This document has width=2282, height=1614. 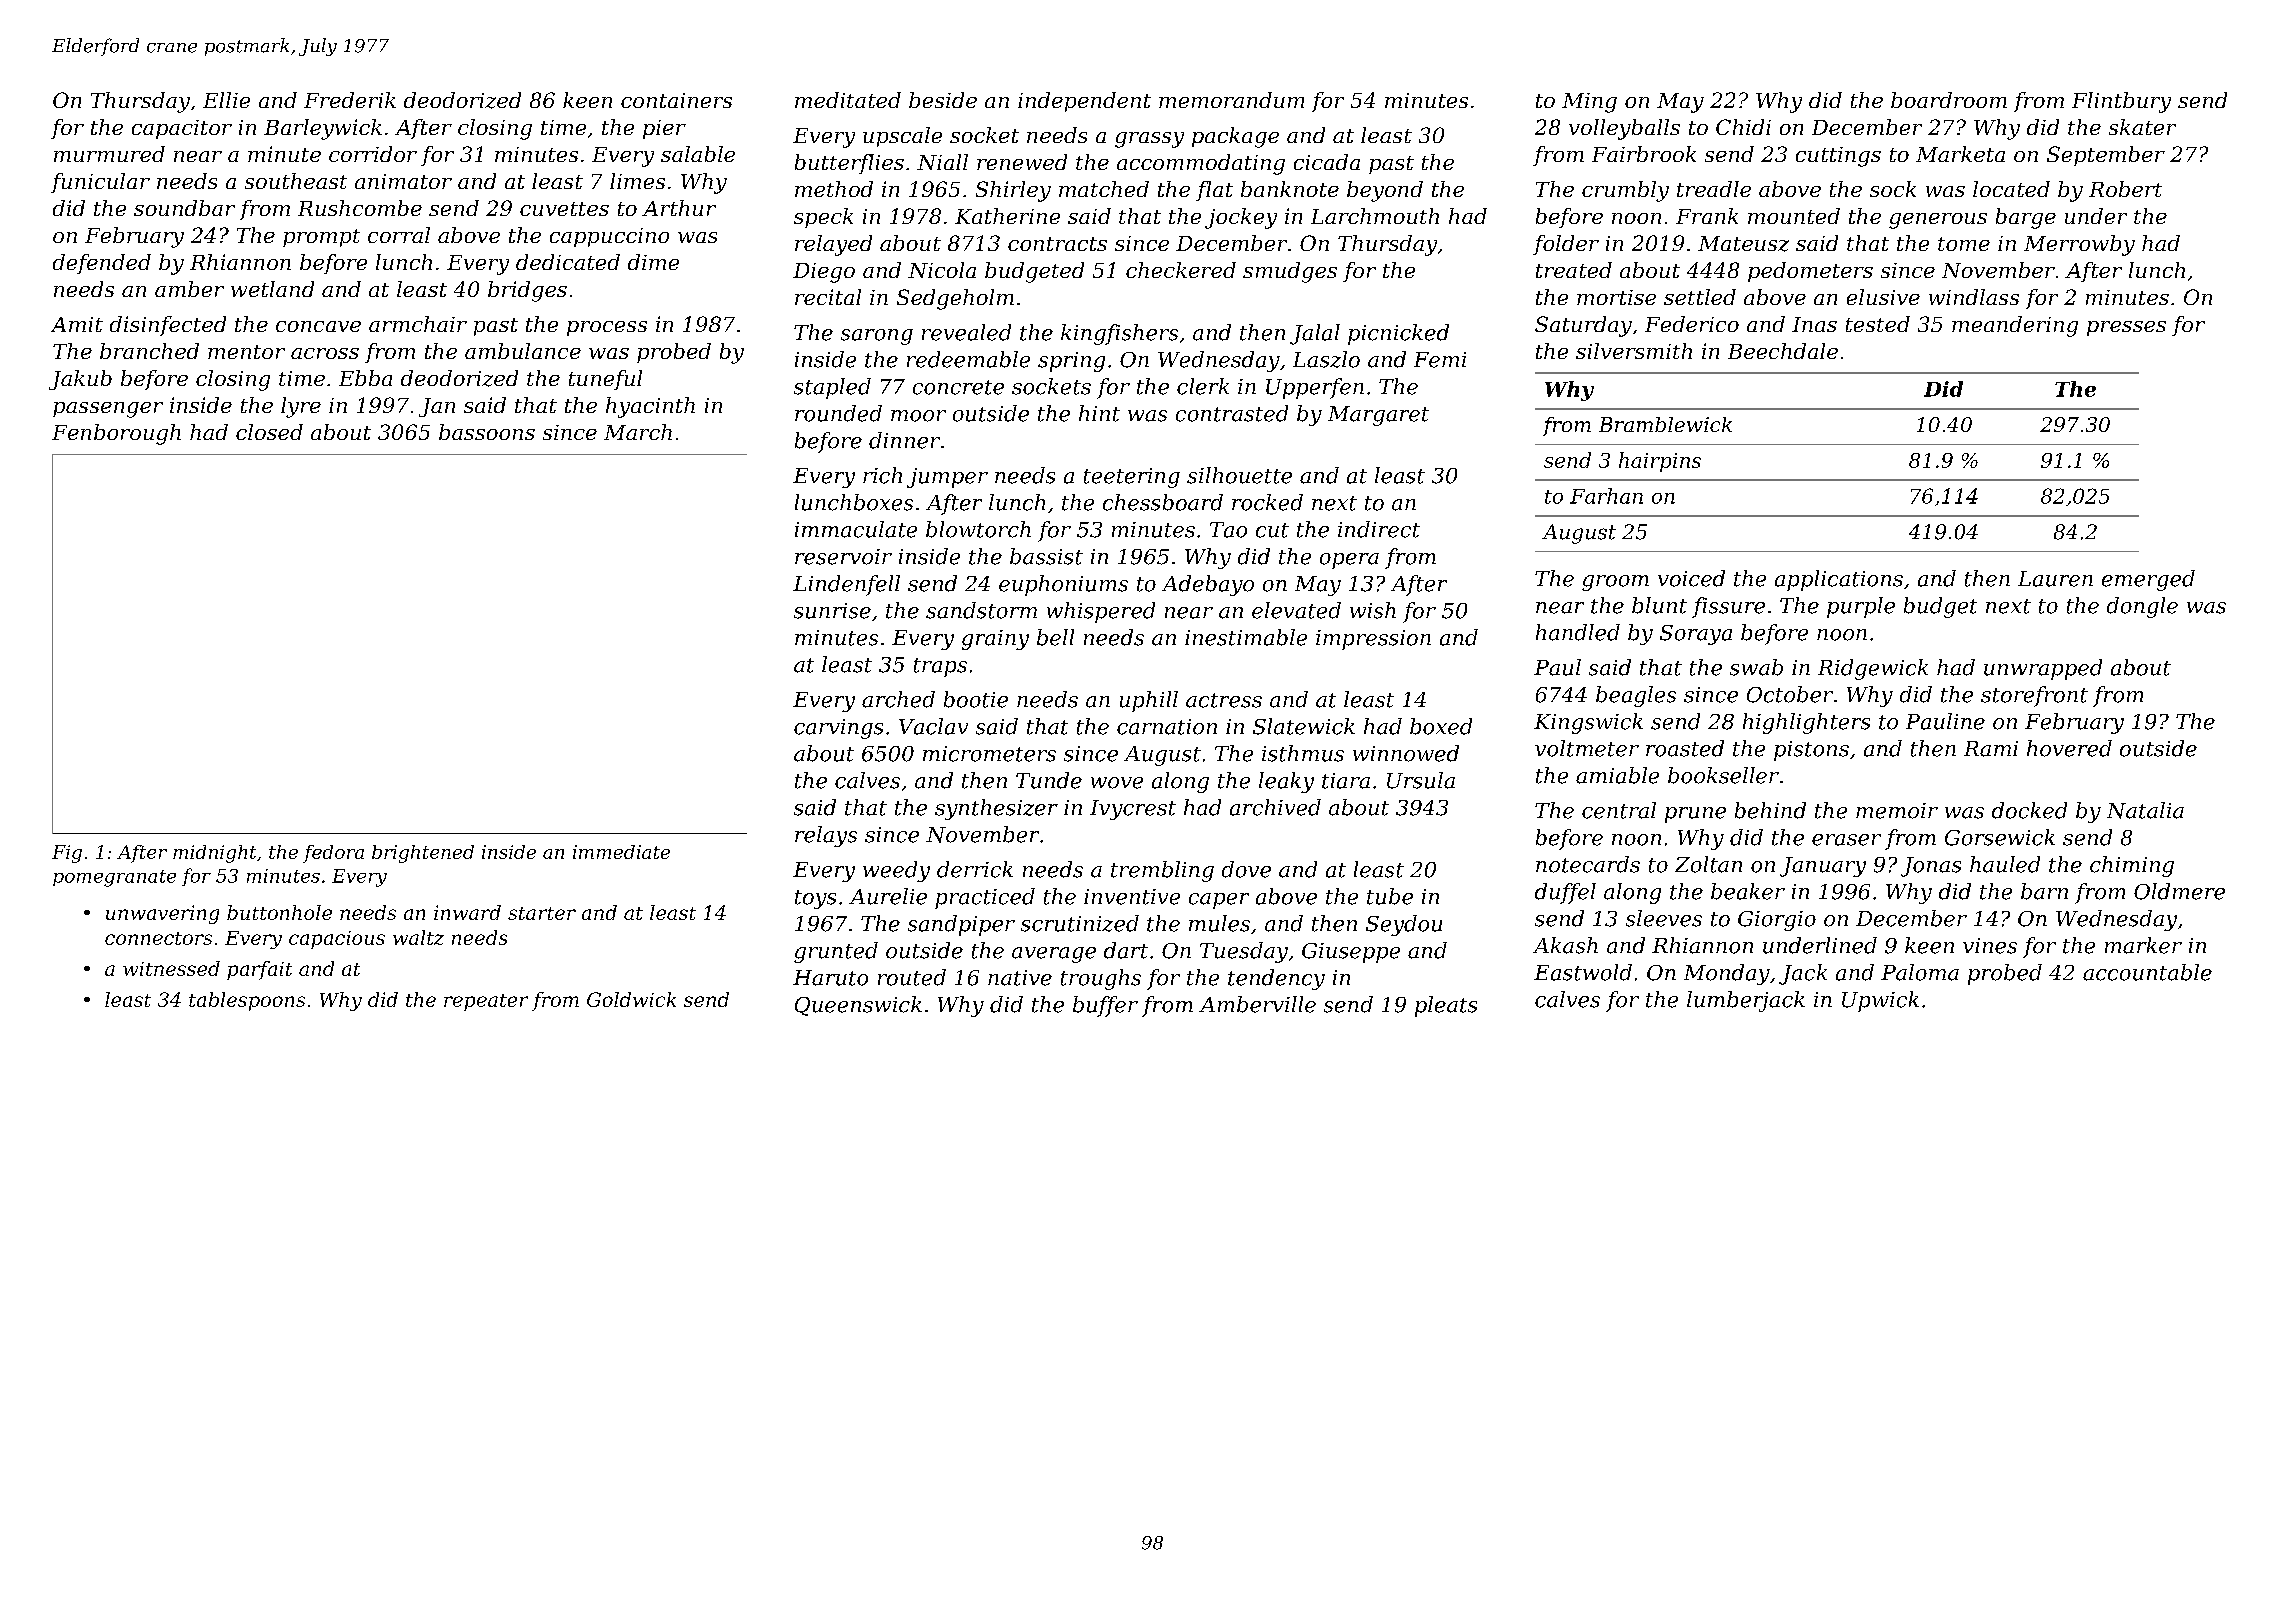 What do you see at coordinates (1880, 1001) in the document?
I see `Upwick` at bounding box center [1880, 1001].
